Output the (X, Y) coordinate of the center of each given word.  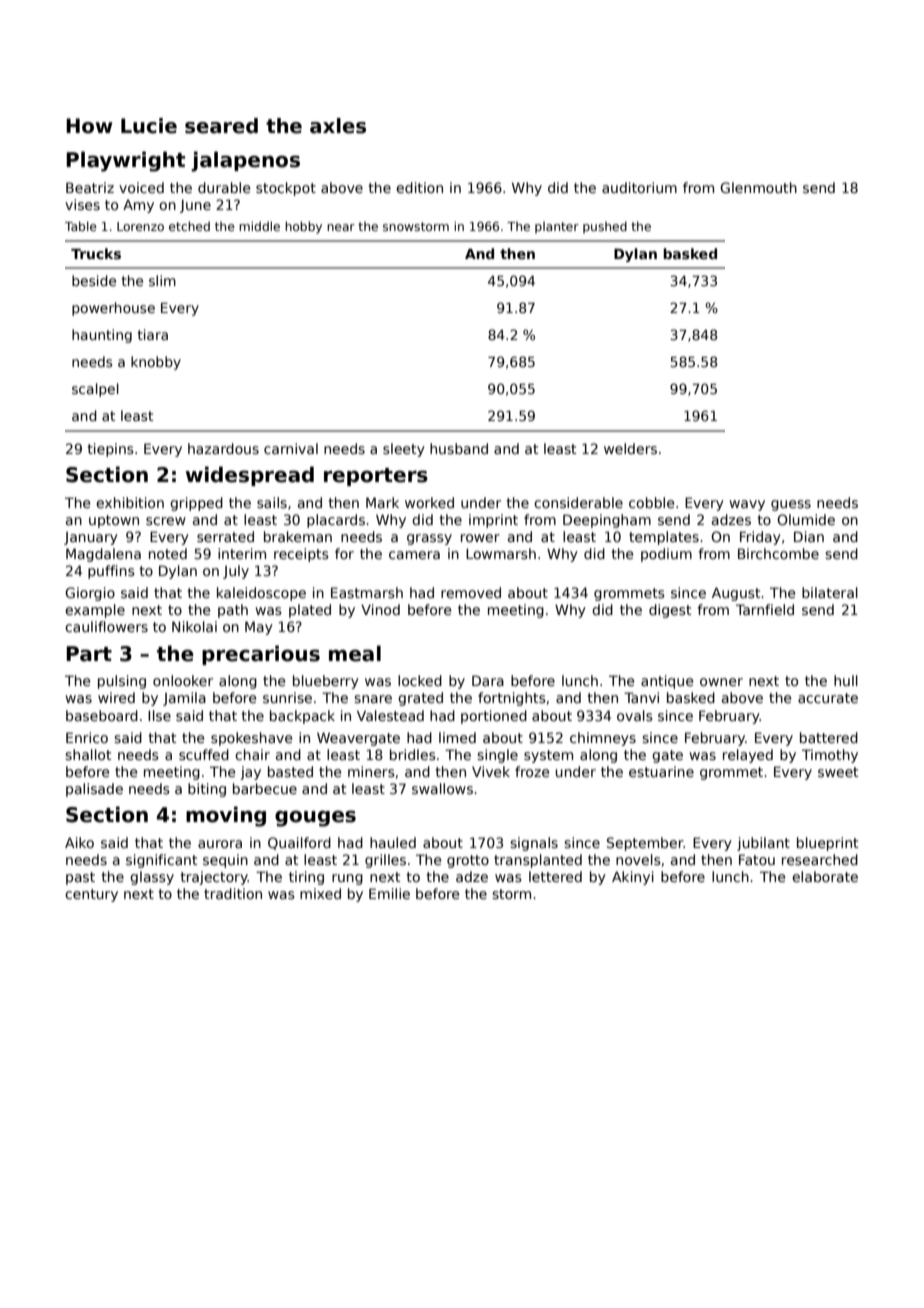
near (341, 227)
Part (89, 654)
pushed (605, 227)
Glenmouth (758, 187)
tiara (153, 334)
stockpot (286, 189)
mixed (320, 893)
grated (420, 699)
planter (557, 227)
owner (721, 682)
